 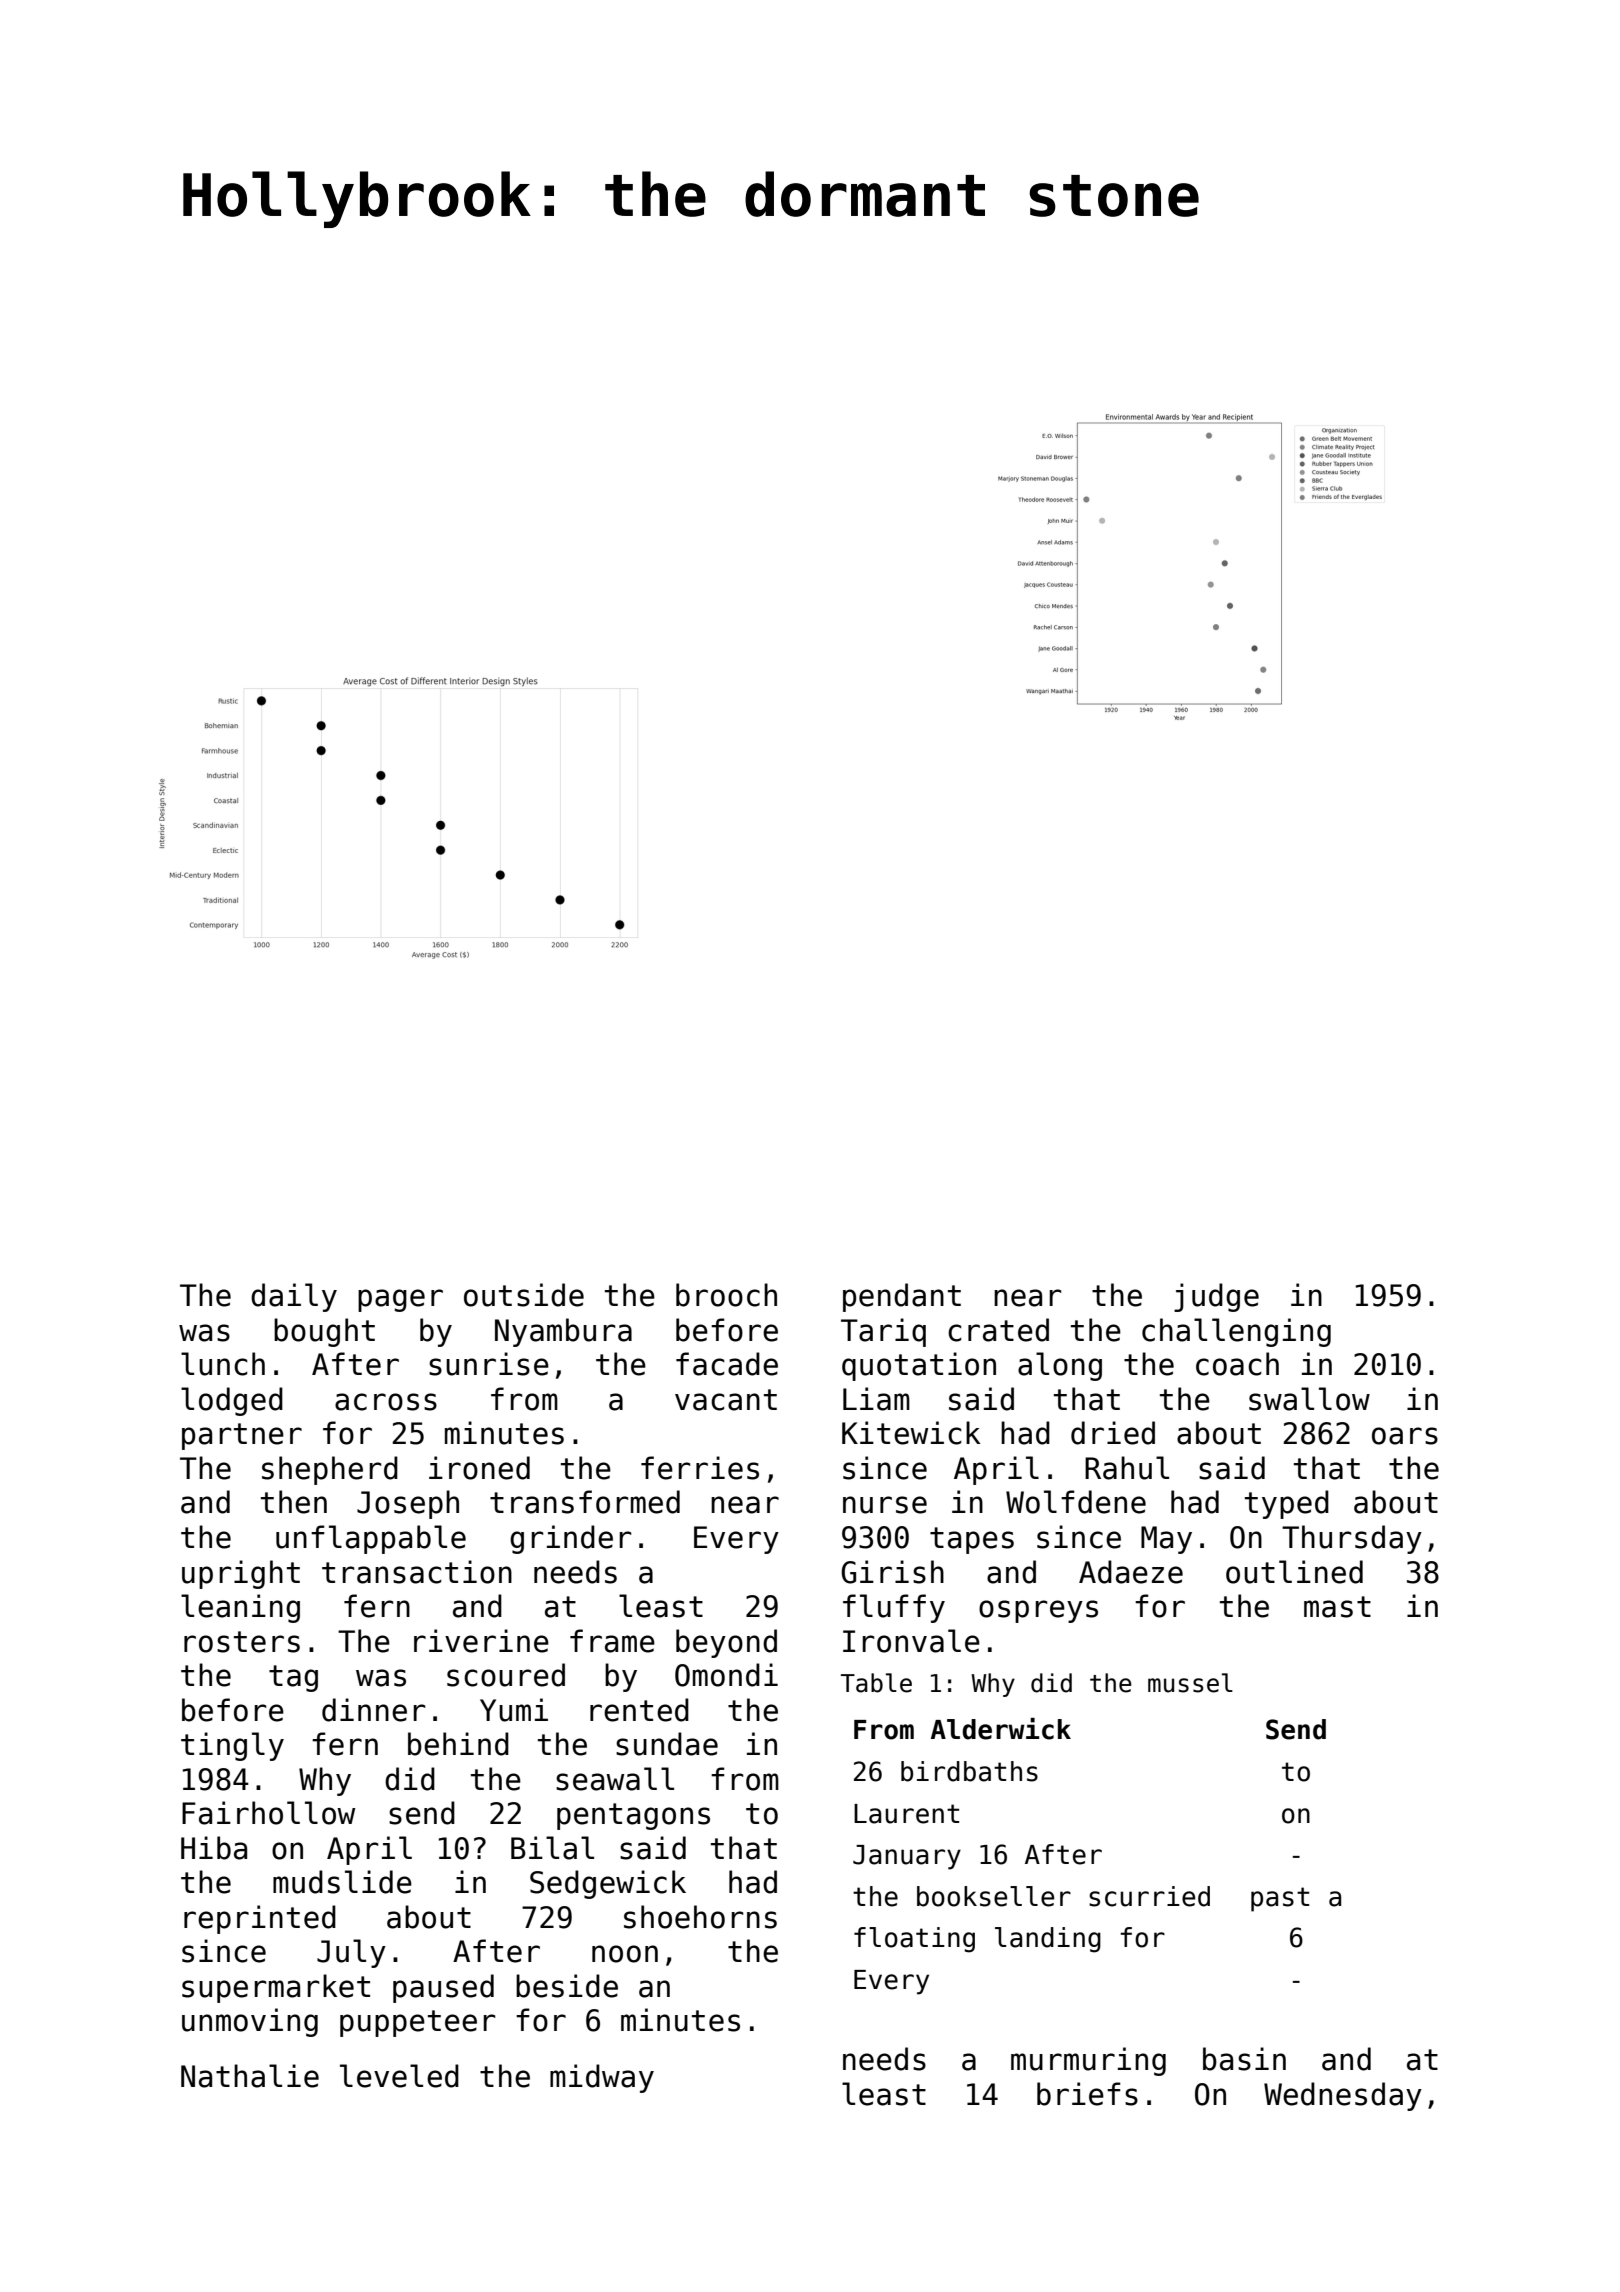 What do you see at coordinates (885, 1505) in the document?
I see `nurse` at bounding box center [885, 1505].
